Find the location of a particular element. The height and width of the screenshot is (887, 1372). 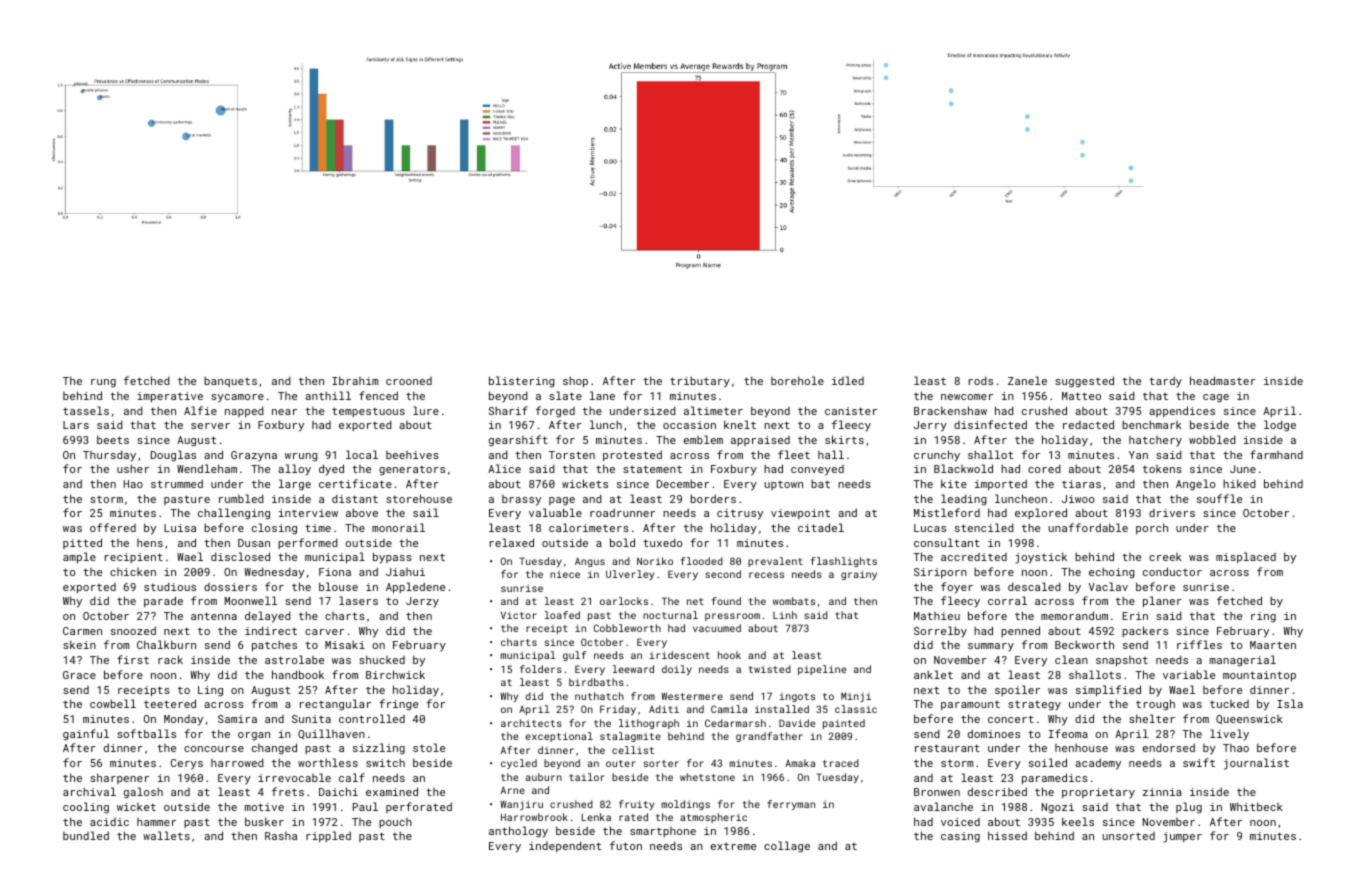

recess is located at coordinates (766, 575).
